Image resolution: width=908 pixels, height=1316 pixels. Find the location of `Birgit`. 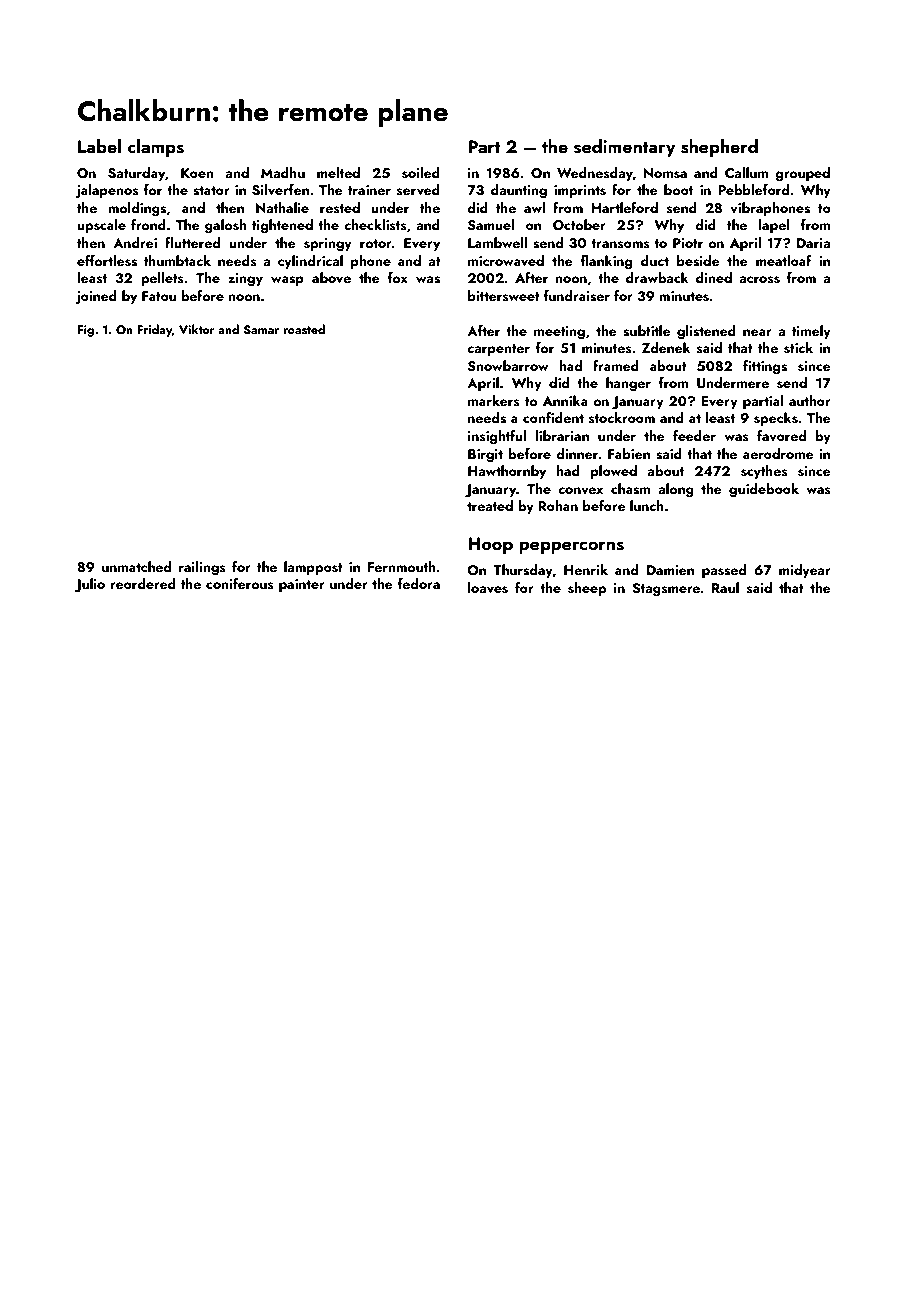

Birgit is located at coordinates (485, 456).
